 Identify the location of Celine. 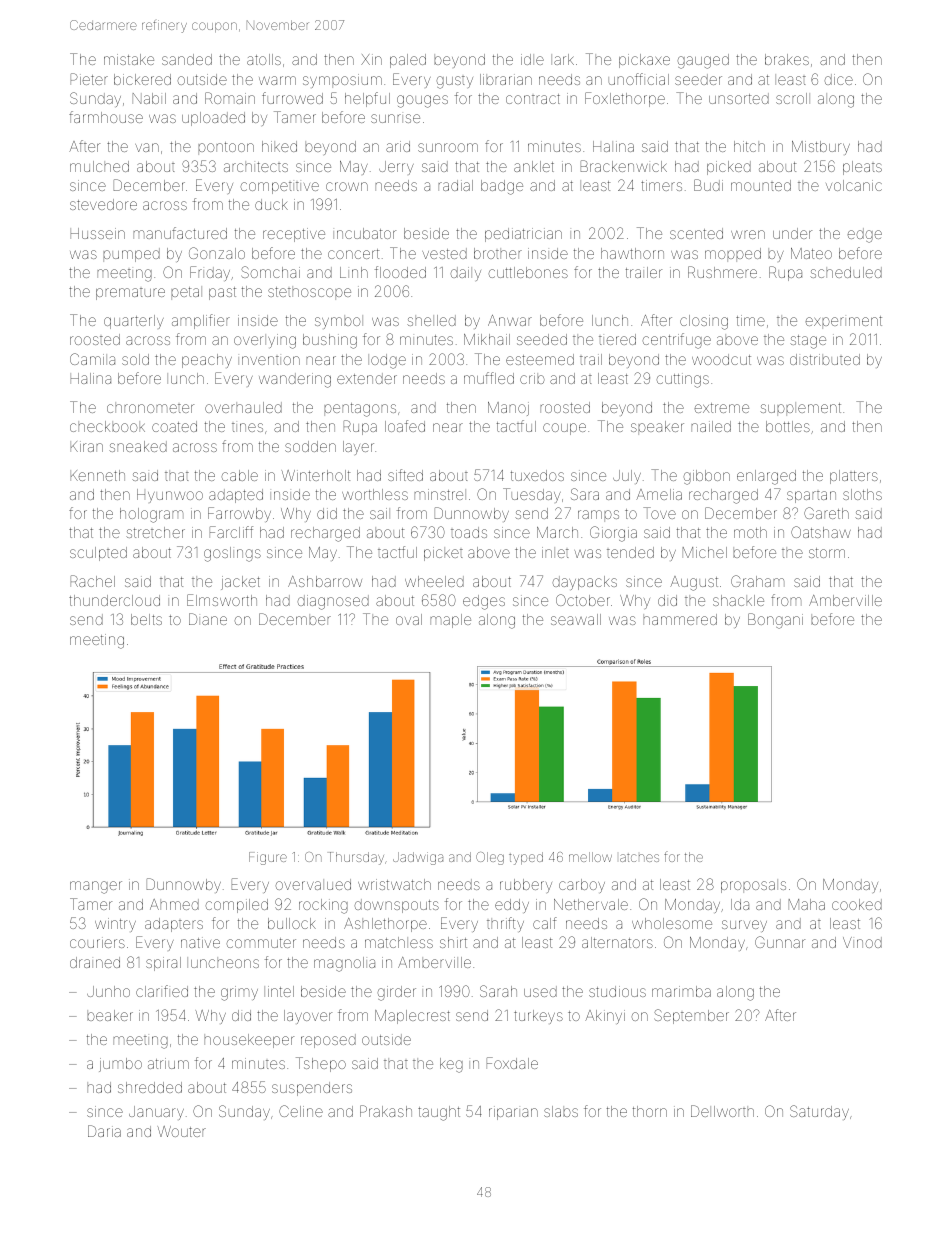
(301, 1111).
